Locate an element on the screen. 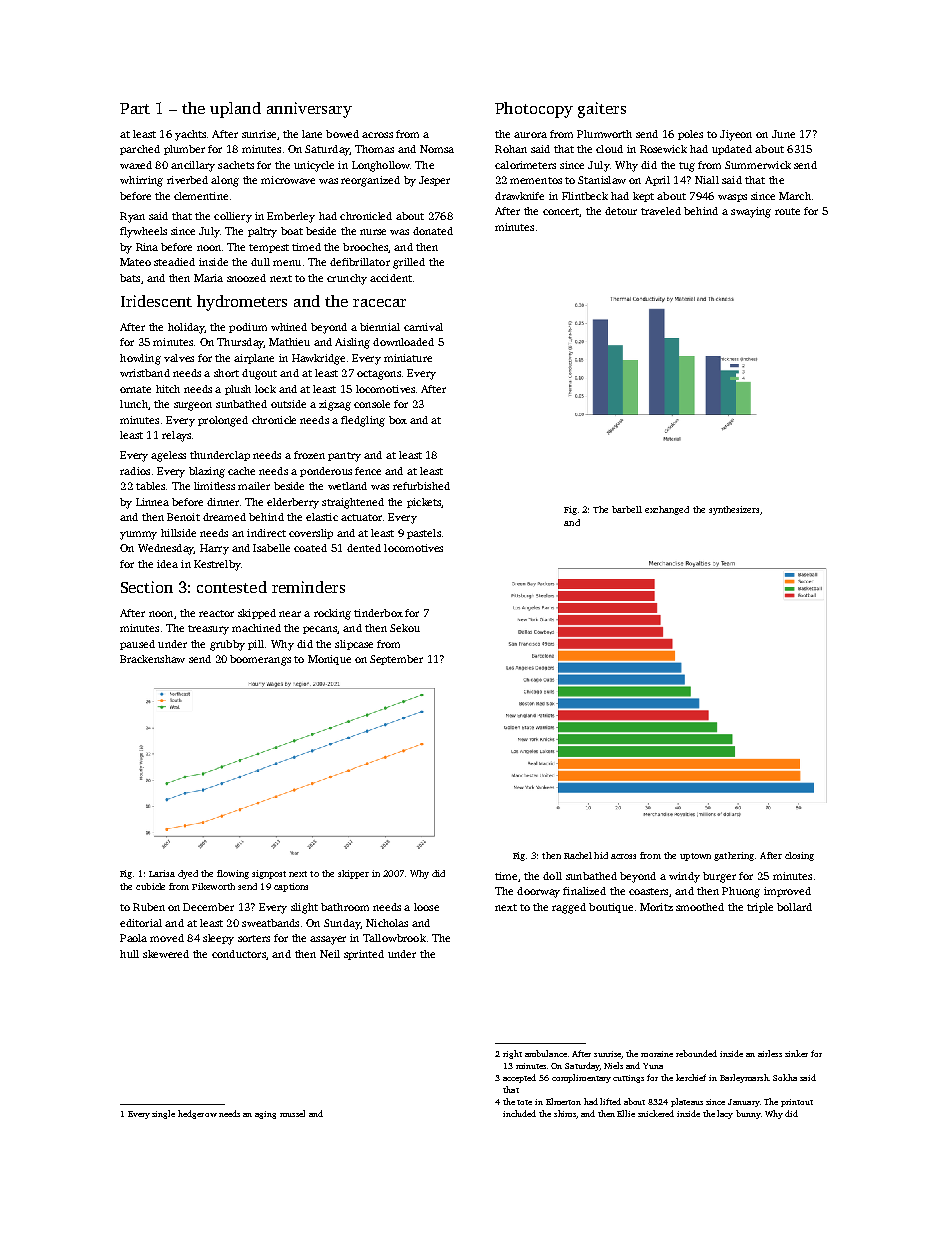 The image size is (952, 1233). Part is located at coordinates (135, 108).
